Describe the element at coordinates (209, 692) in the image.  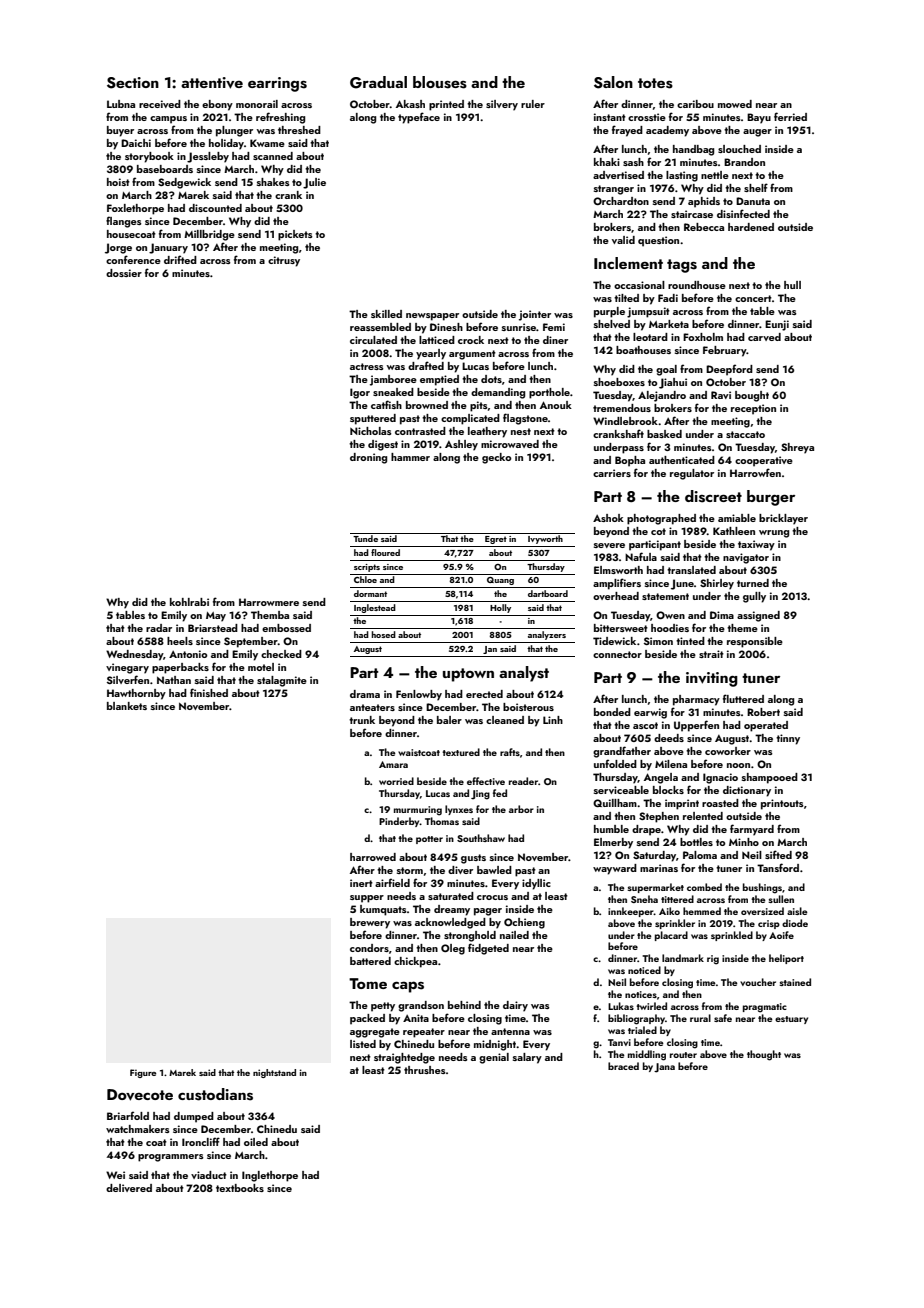
I see `finished` at that location.
